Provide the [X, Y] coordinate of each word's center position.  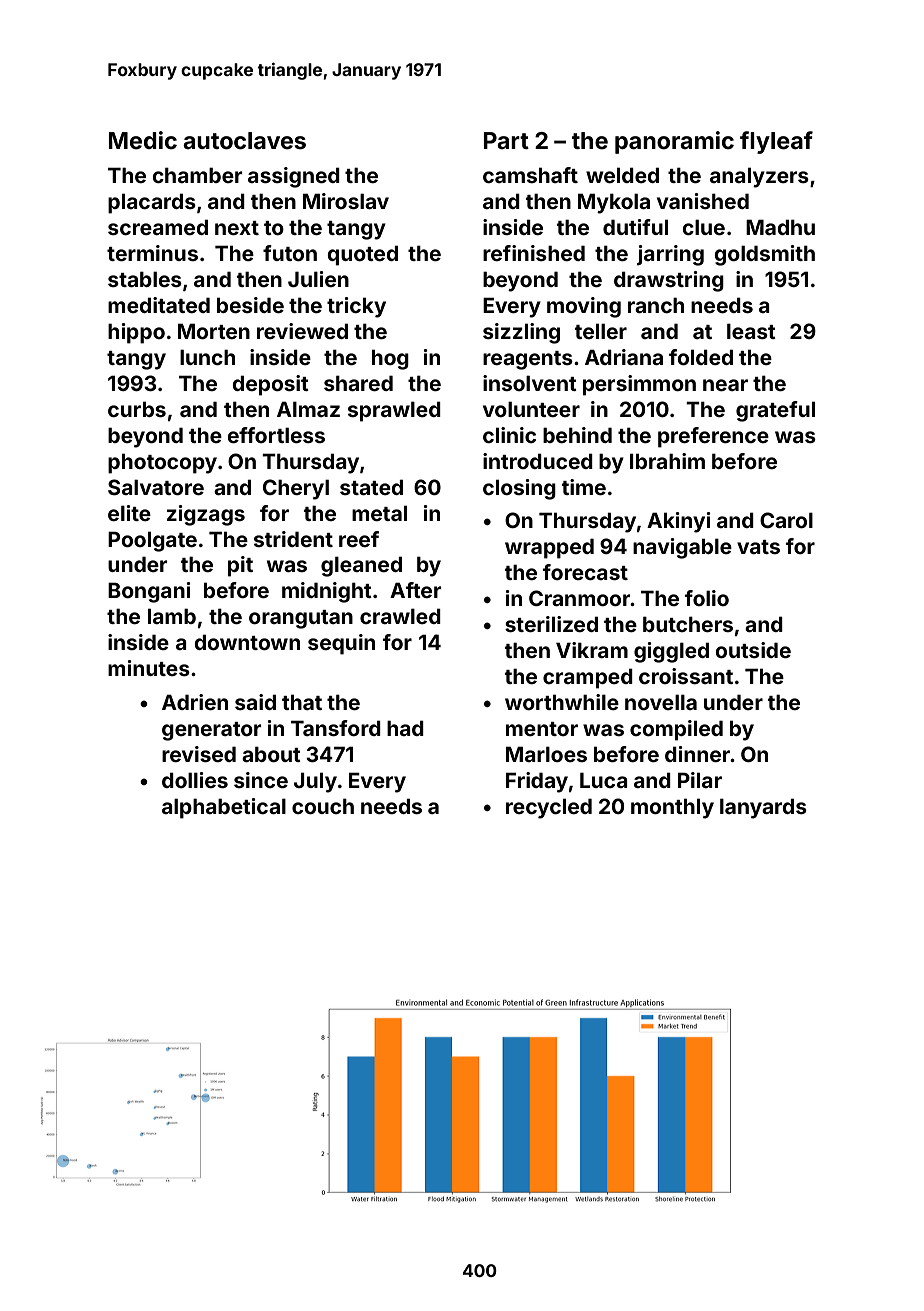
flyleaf [776, 142]
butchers [688, 624]
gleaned [361, 566]
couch [323, 806]
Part [506, 140]
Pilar [700, 780]
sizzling [521, 333]
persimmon [639, 385]
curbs [137, 409]
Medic [143, 140]
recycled [549, 808]
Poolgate [152, 541]
